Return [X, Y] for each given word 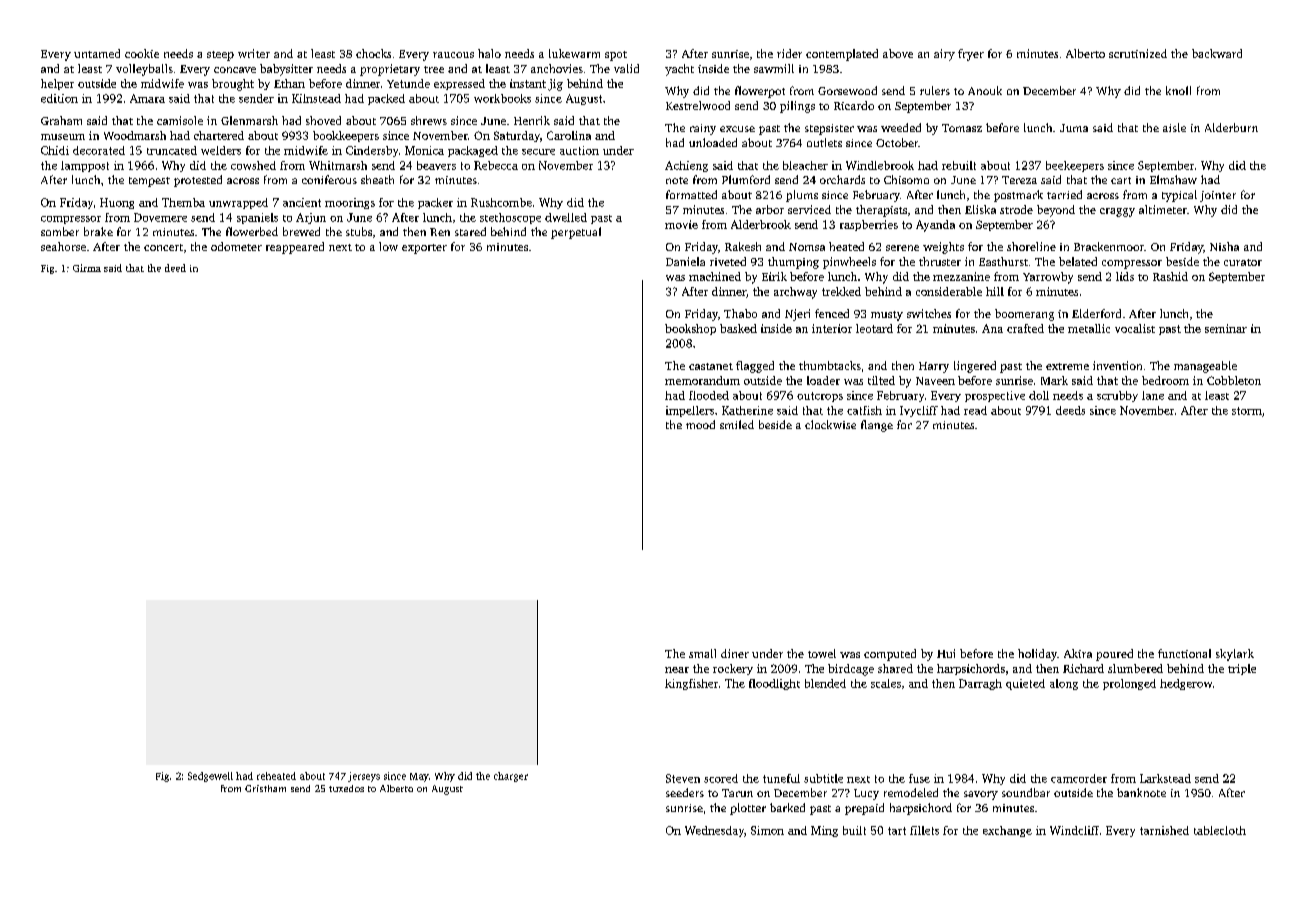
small [702, 653]
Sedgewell [210, 777]
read [975, 410]
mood [700, 424]
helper [57, 84]
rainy [703, 129]
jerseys [364, 777]
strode [1016, 209]
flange [877, 426]
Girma [87, 268]
